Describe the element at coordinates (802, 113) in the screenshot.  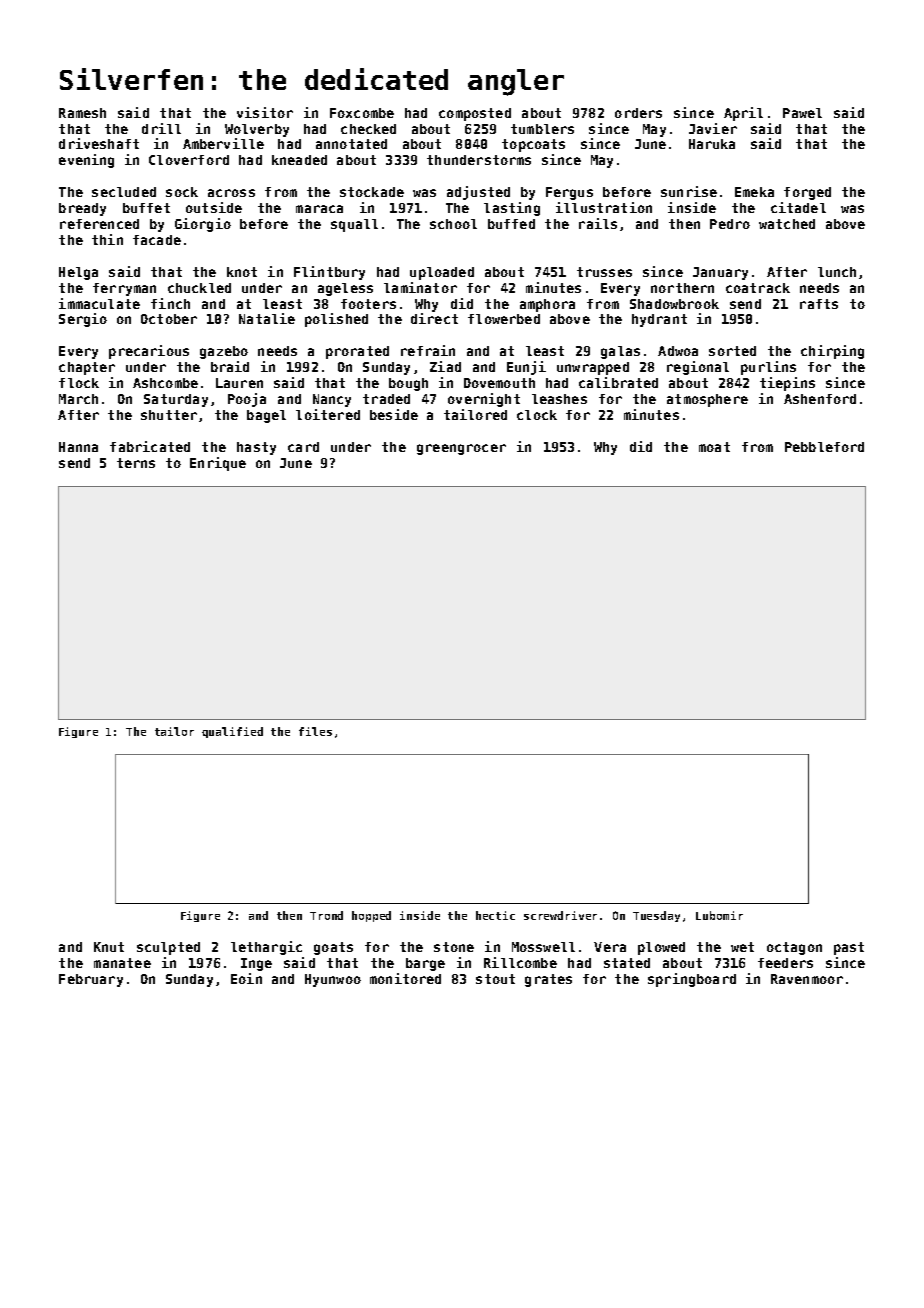
I see `Pawel` at that location.
